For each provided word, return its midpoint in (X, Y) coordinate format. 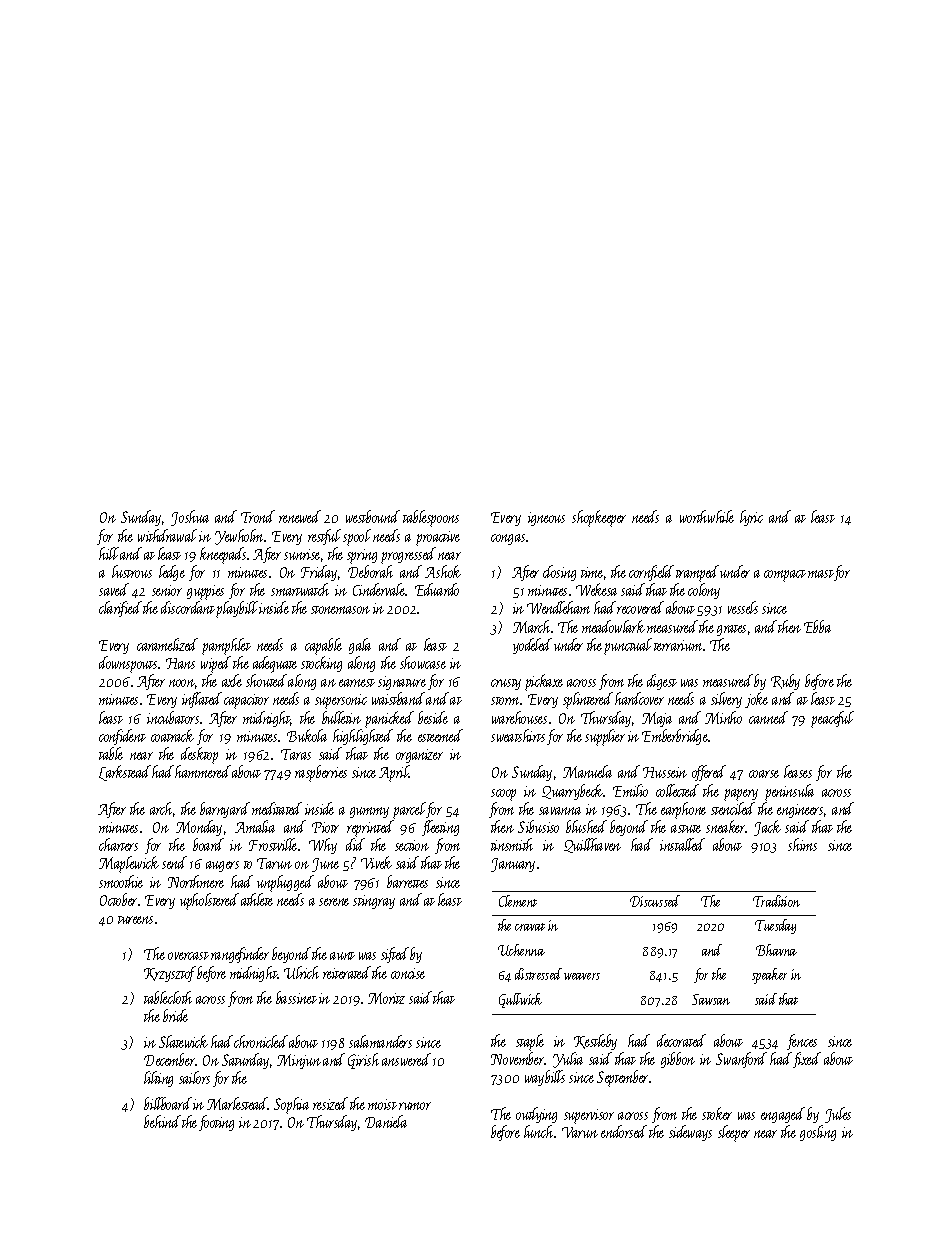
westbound (373, 516)
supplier (605, 737)
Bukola (307, 735)
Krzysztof (170, 974)
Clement (518, 901)
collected (677, 790)
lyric (751, 518)
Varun (580, 1132)
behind (162, 1121)
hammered (203, 771)
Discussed (655, 901)
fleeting (440, 828)
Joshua (190, 518)
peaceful (832, 719)
